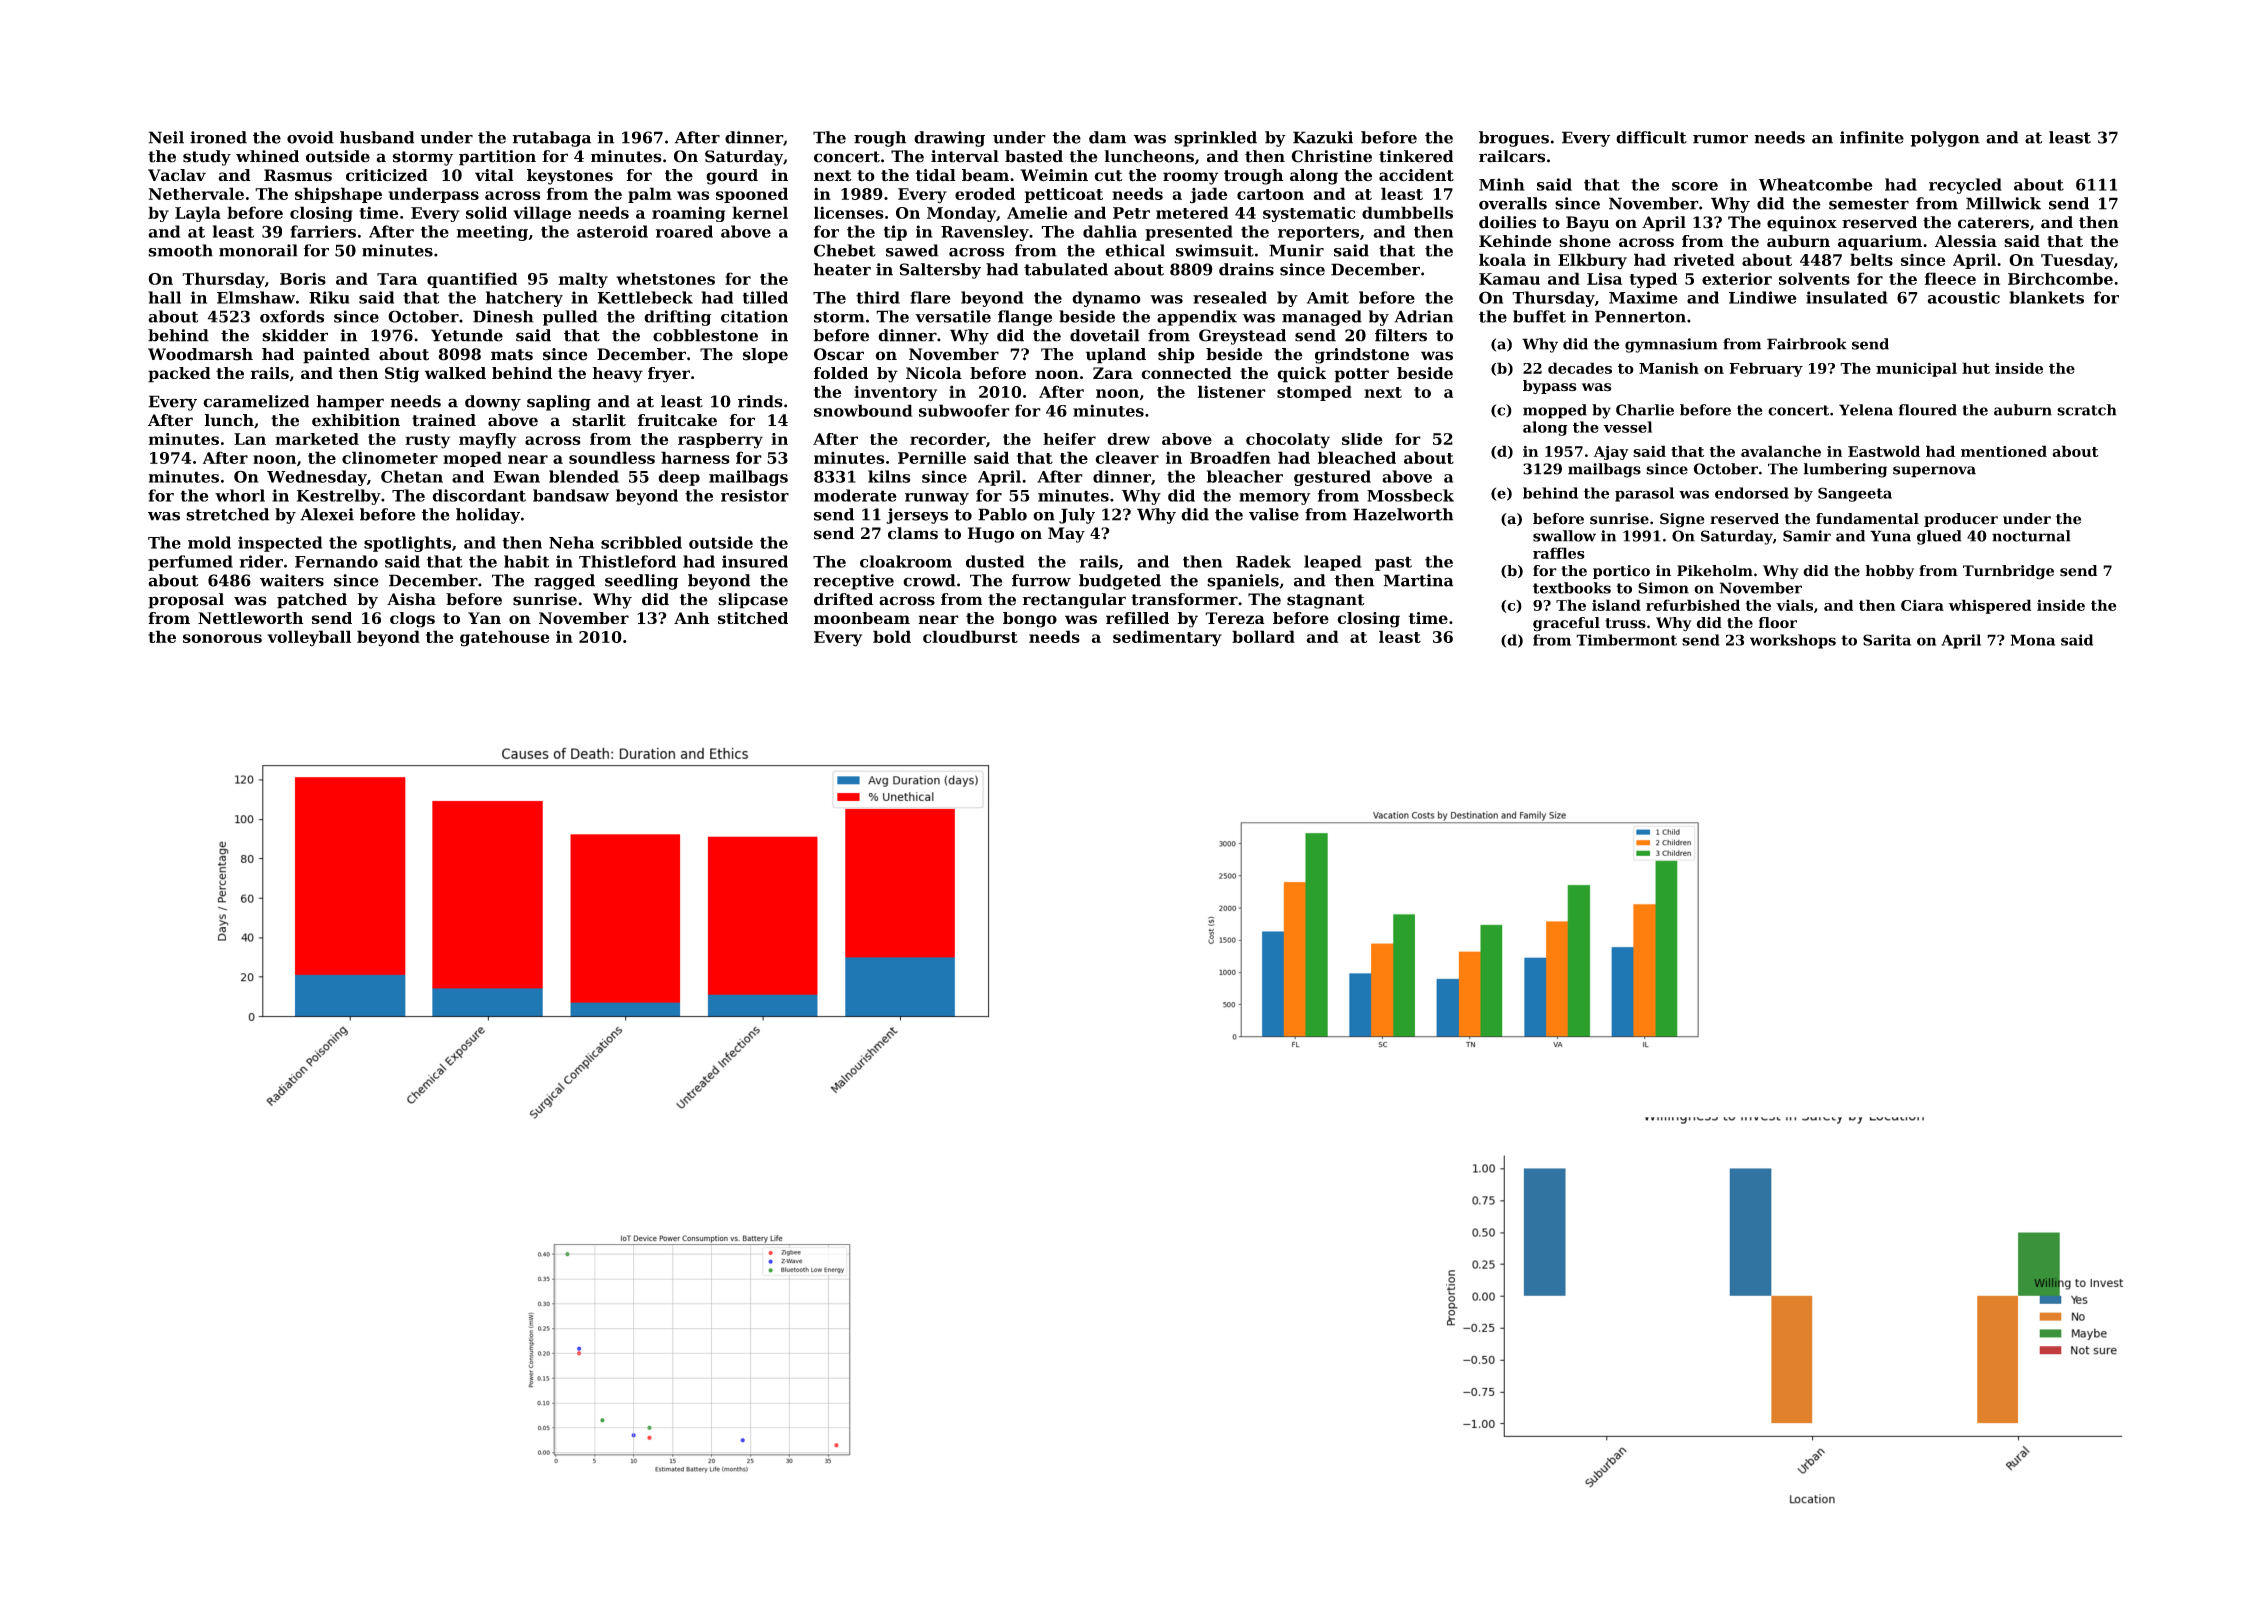 Image resolution: width=2267 pixels, height=1603 pixels. Describe the element at coordinates (1651, 137) in the screenshot. I see `difficult` at that location.
